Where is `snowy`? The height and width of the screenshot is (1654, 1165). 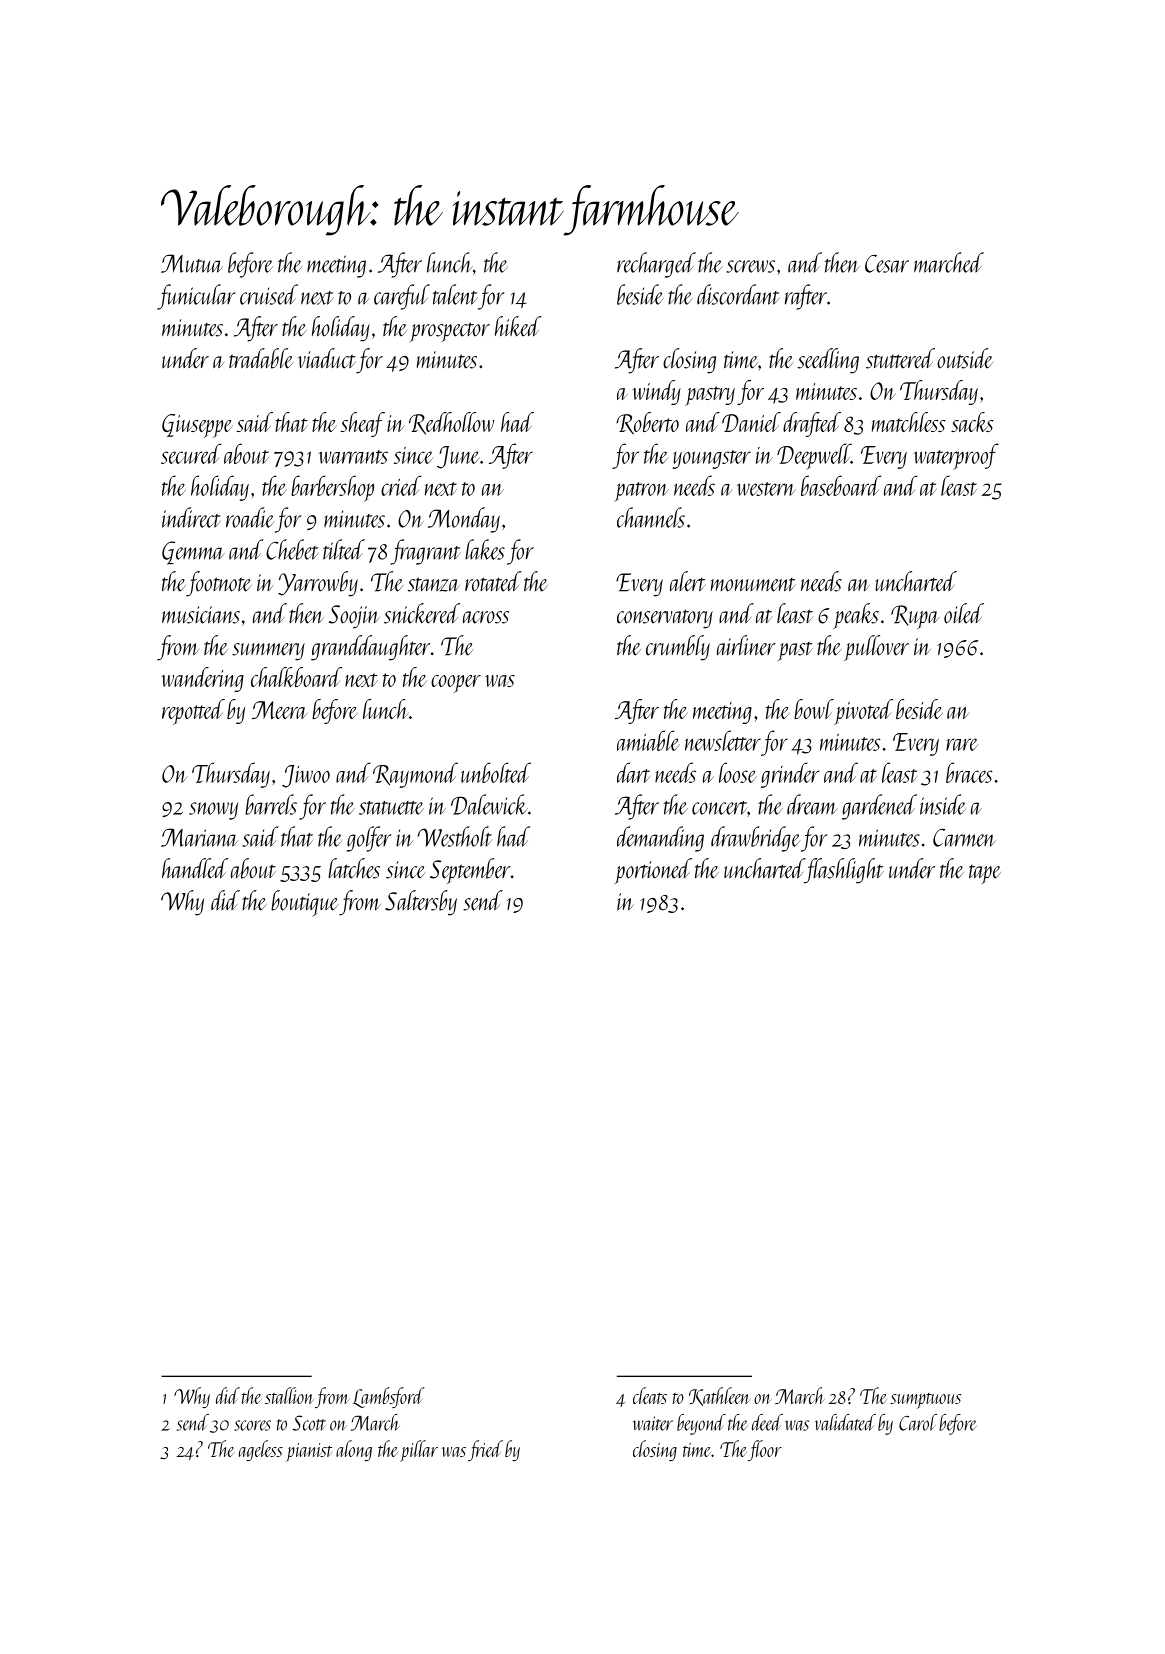
snowy is located at coordinates (213, 811).
